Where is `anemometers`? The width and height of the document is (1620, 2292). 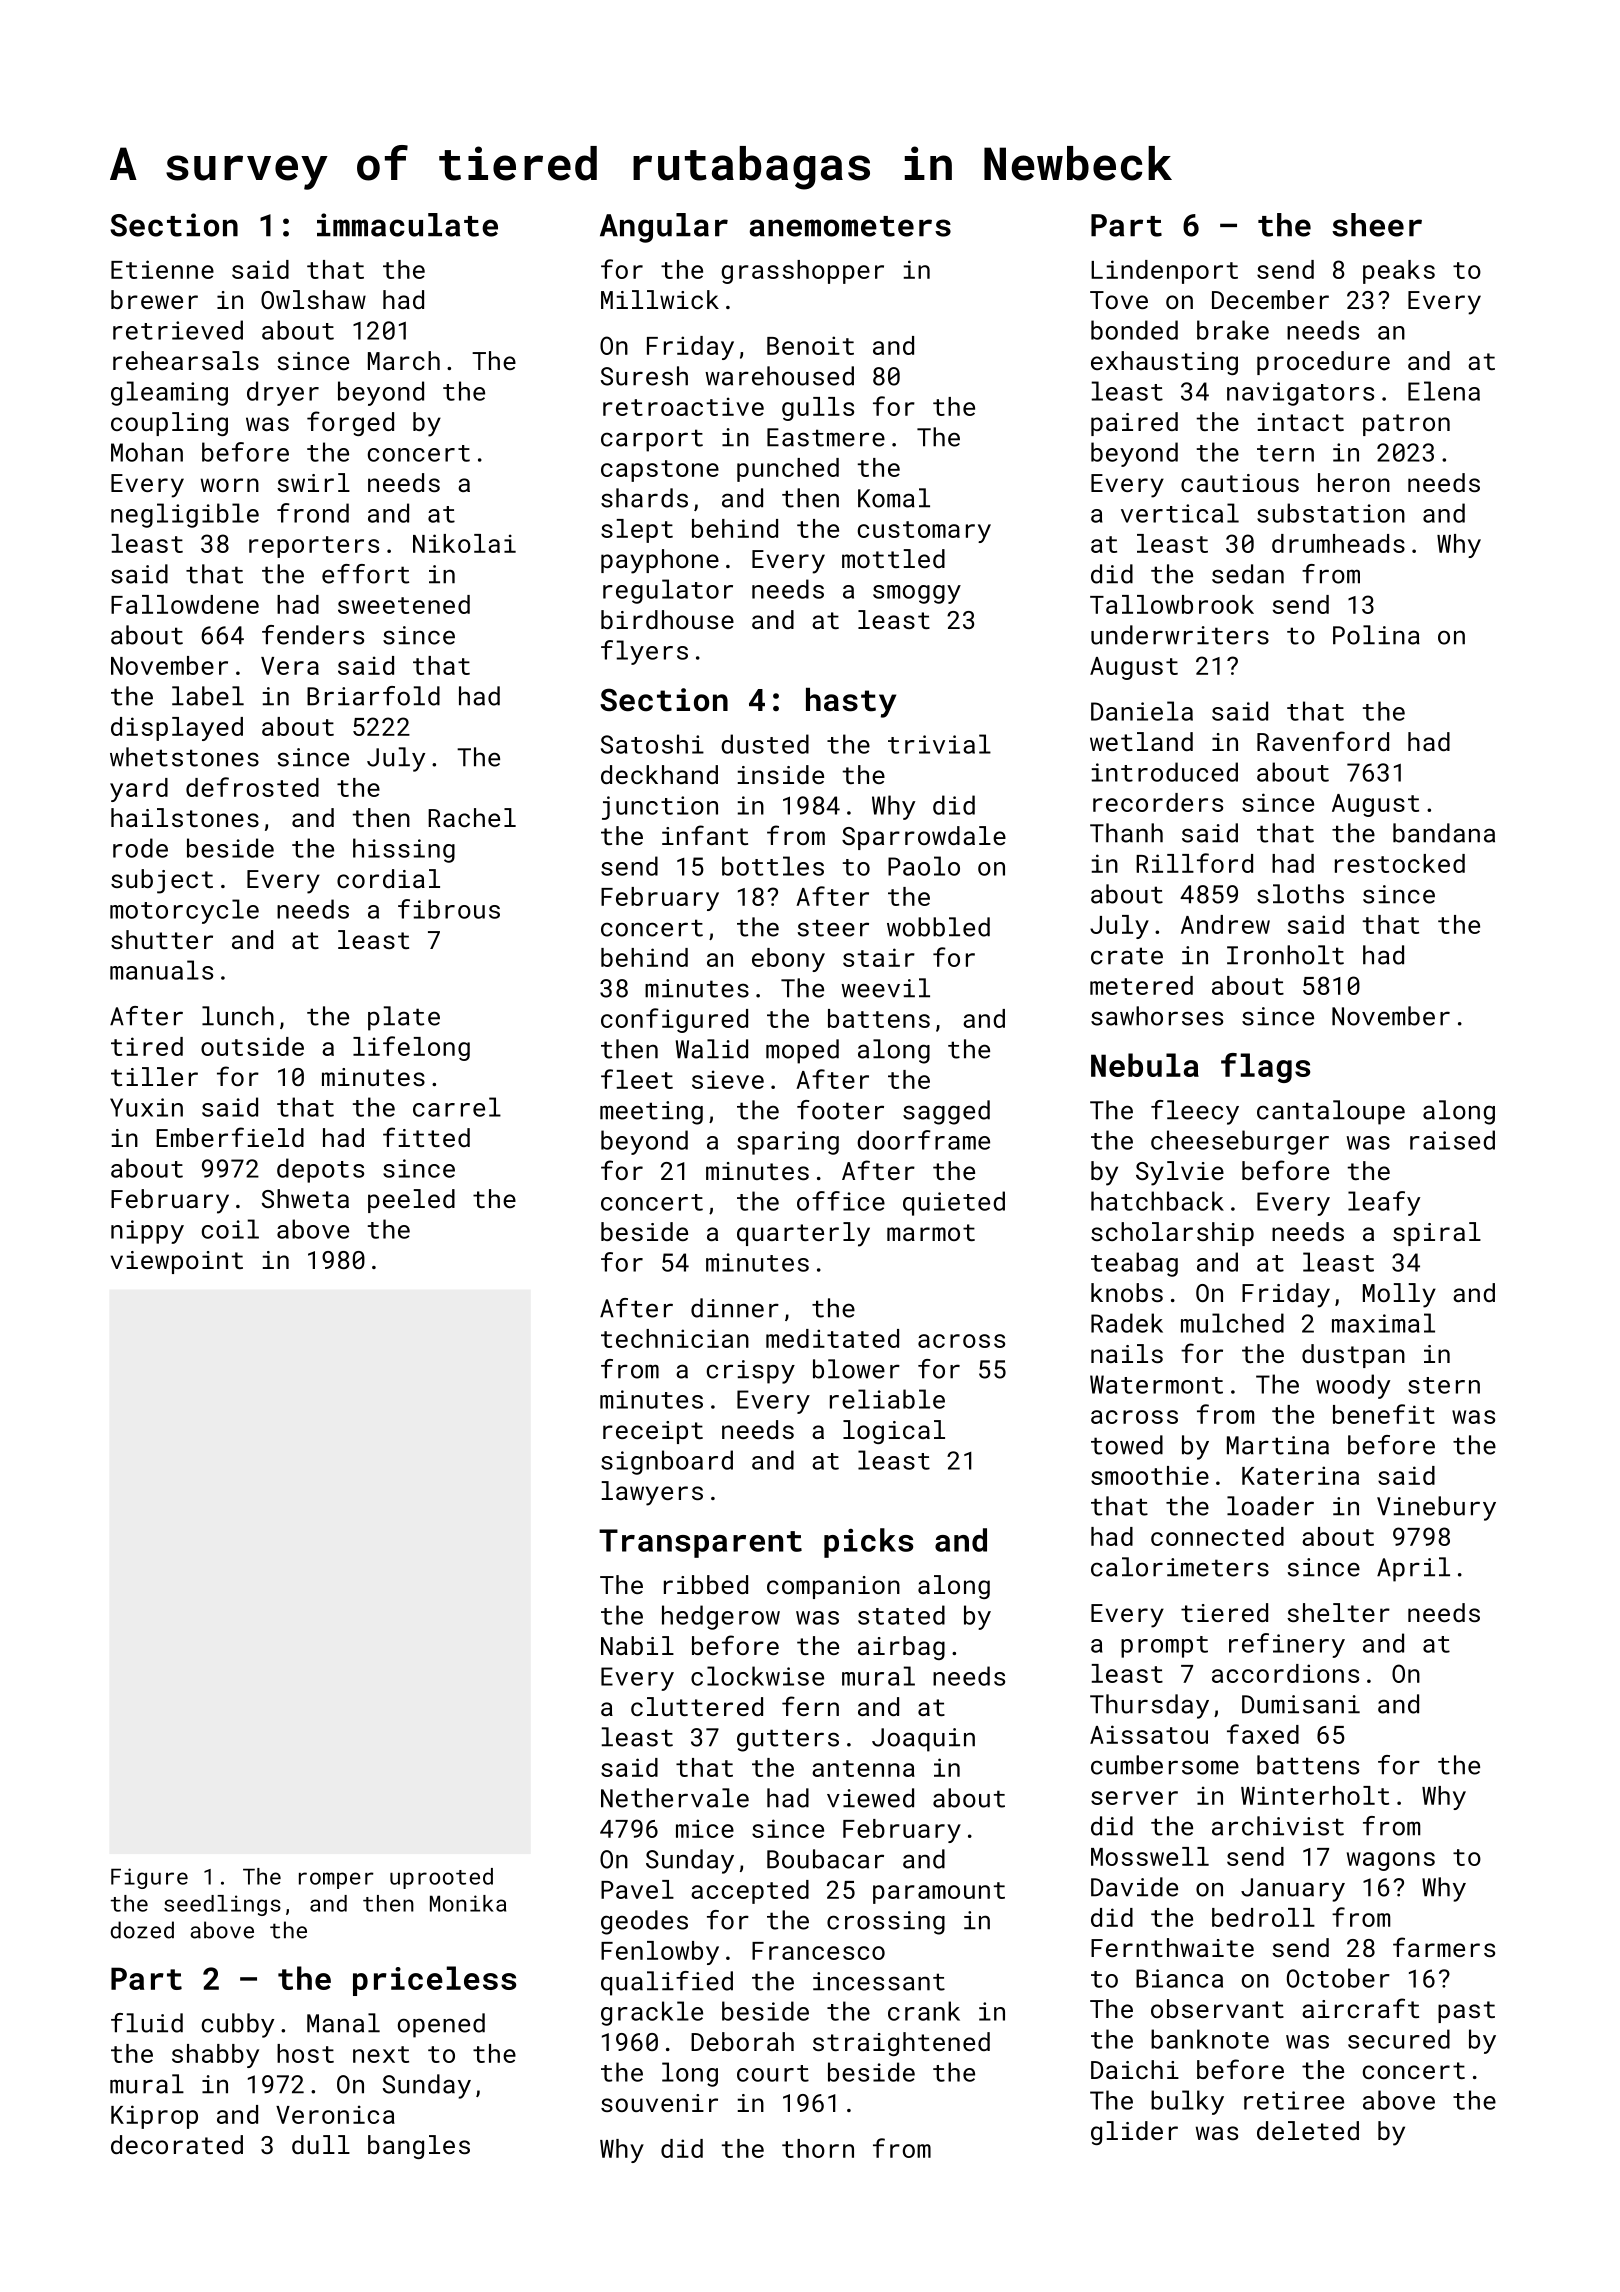 anemometers is located at coordinates (850, 226).
